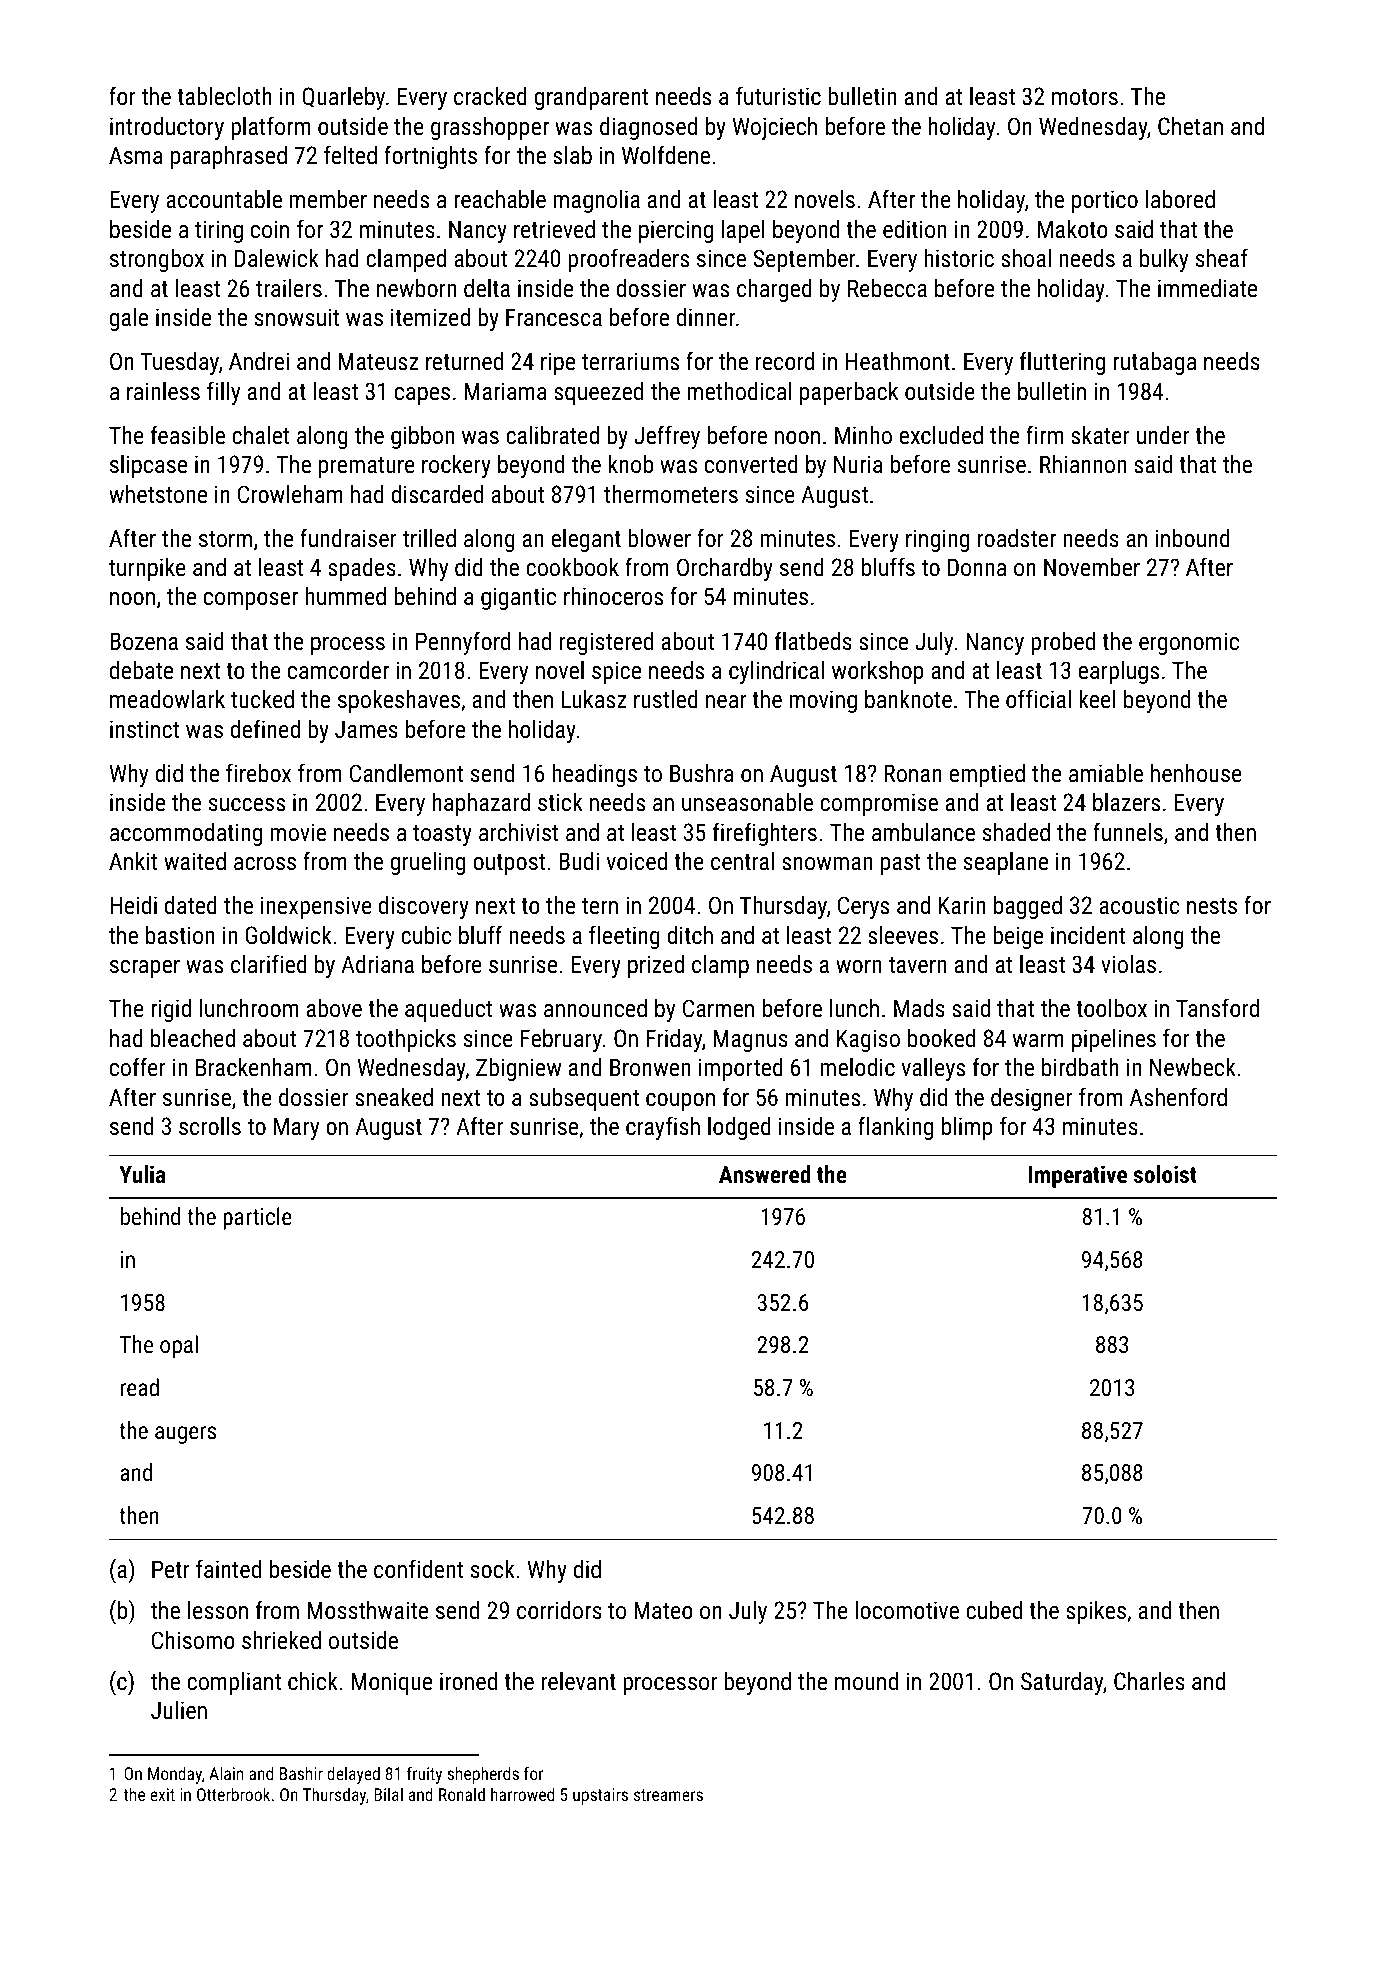  What do you see at coordinates (350, 154) in the image?
I see `felted` at bounding box center [350, 154].
